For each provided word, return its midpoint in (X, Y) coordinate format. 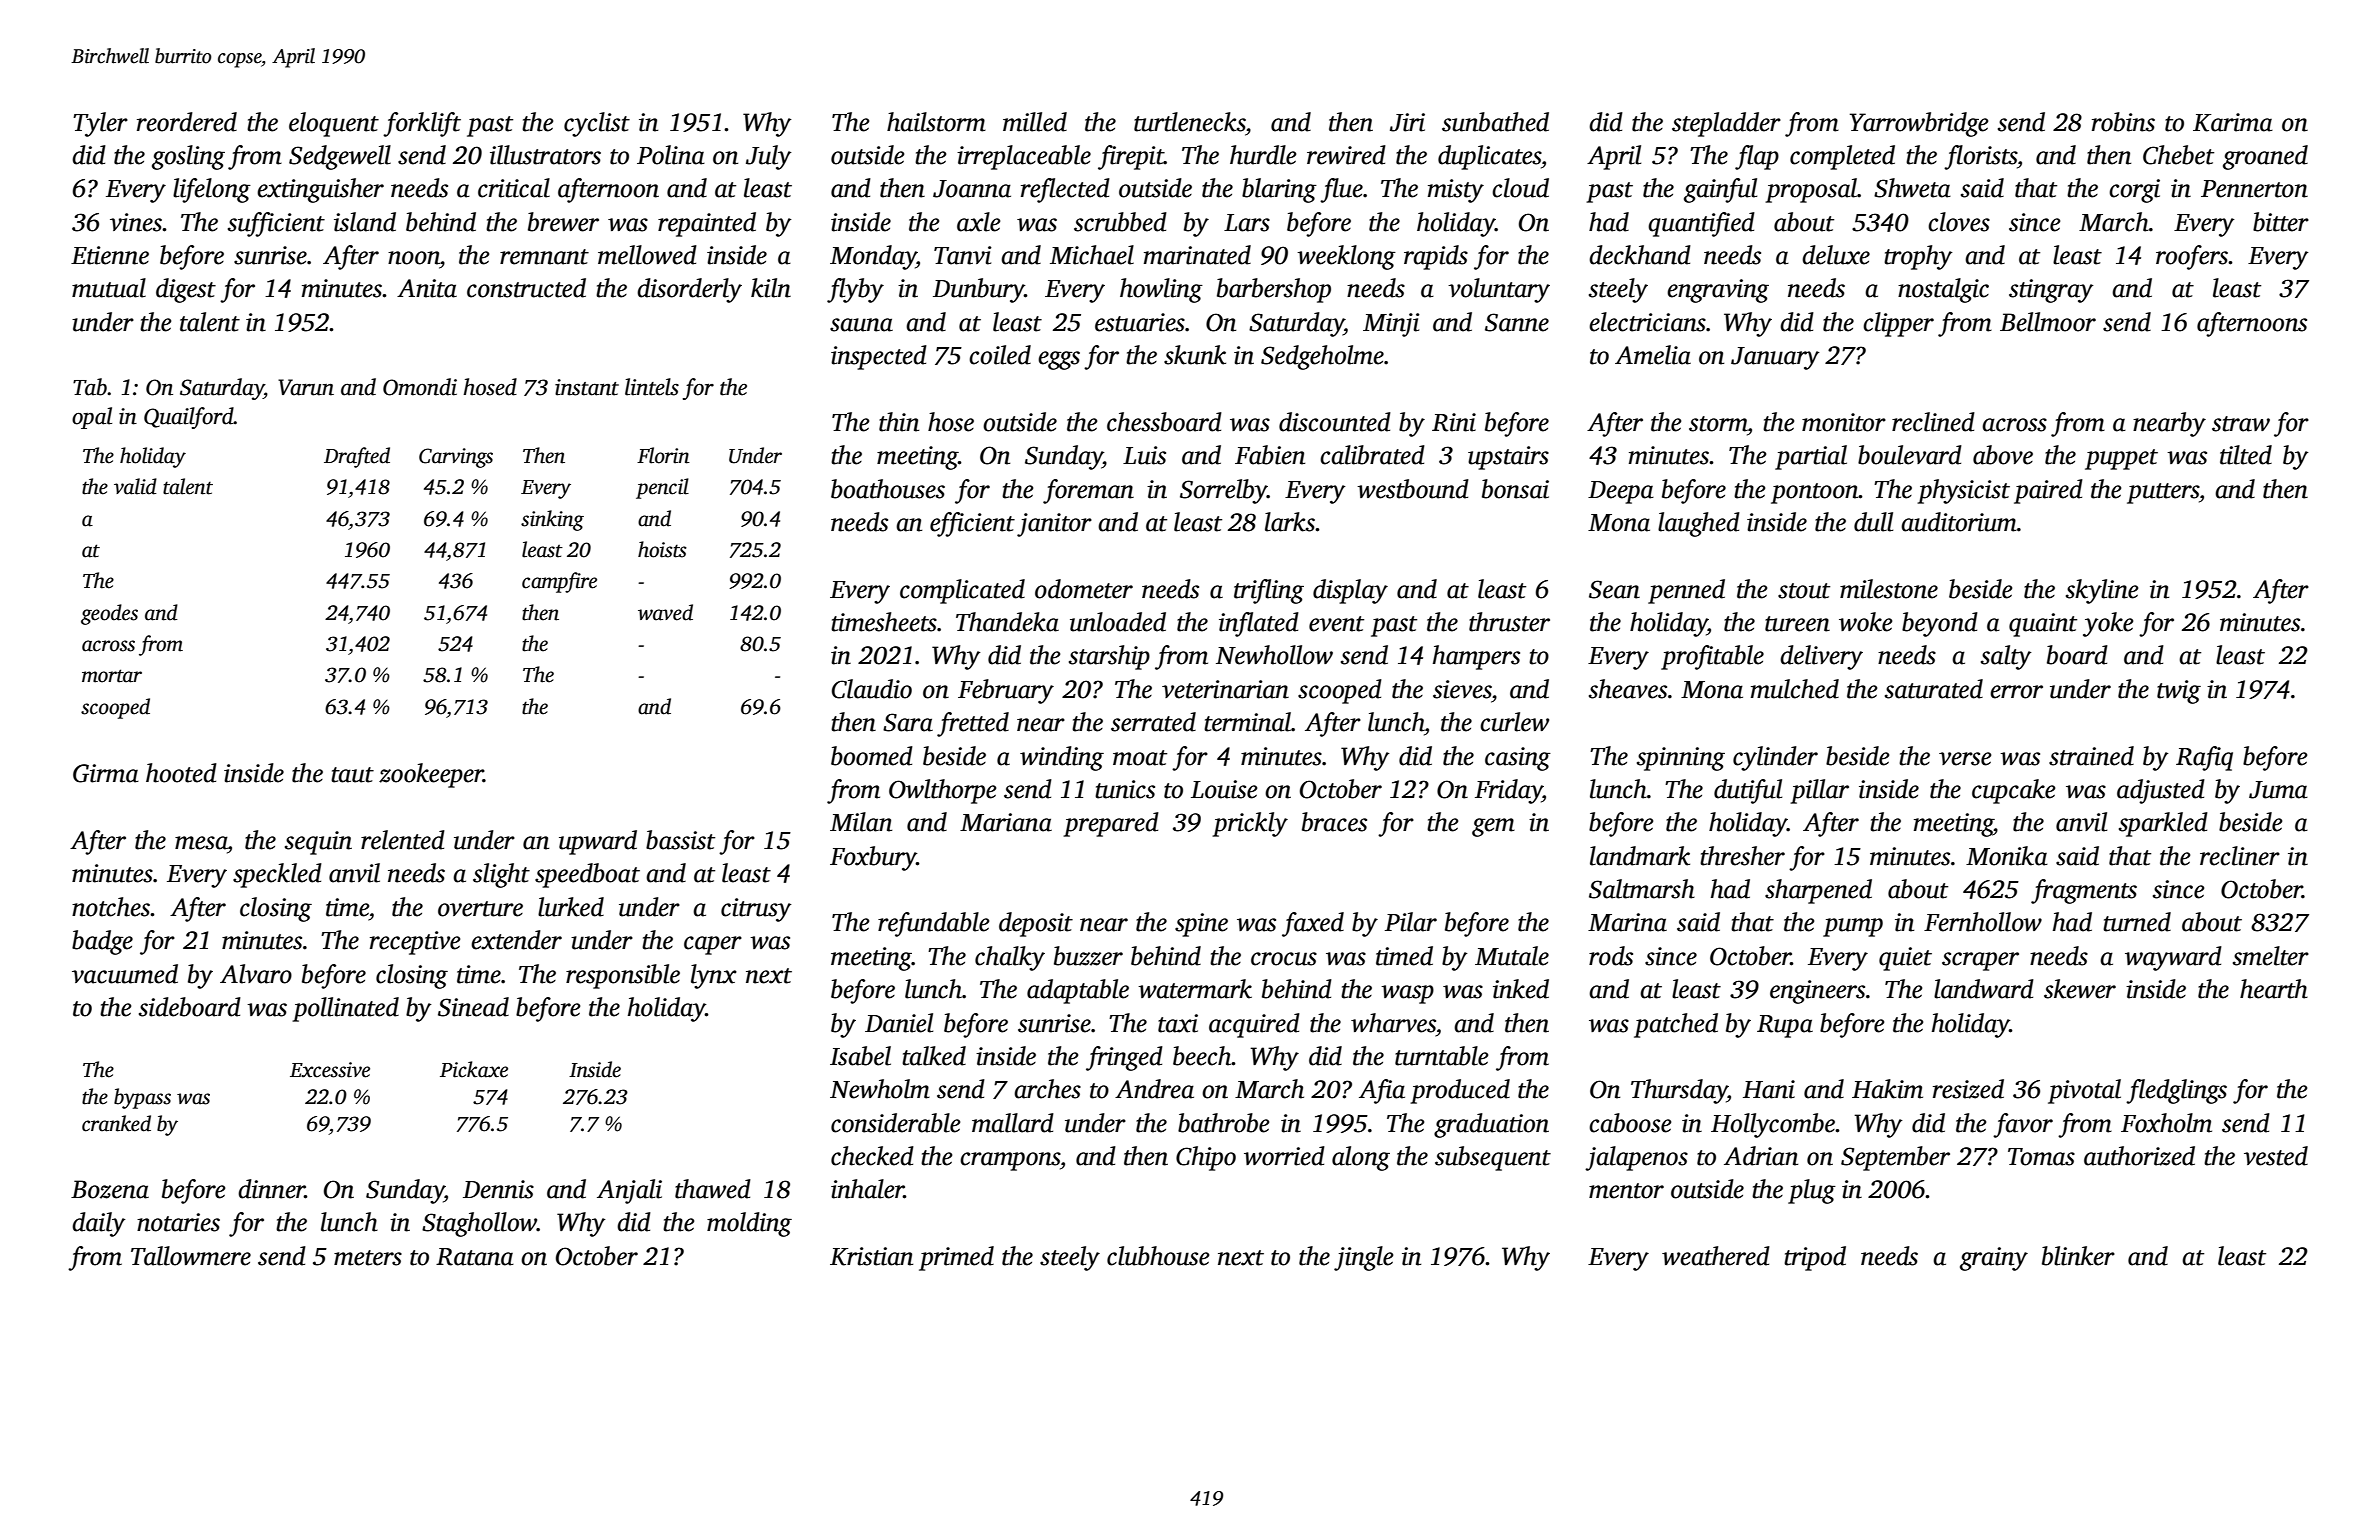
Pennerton (2254, 189)
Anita (427, 288)
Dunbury (979, 290)
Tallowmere (191, 1256)
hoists (662, 549)
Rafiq (2204, 758)
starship (1109, 657)
